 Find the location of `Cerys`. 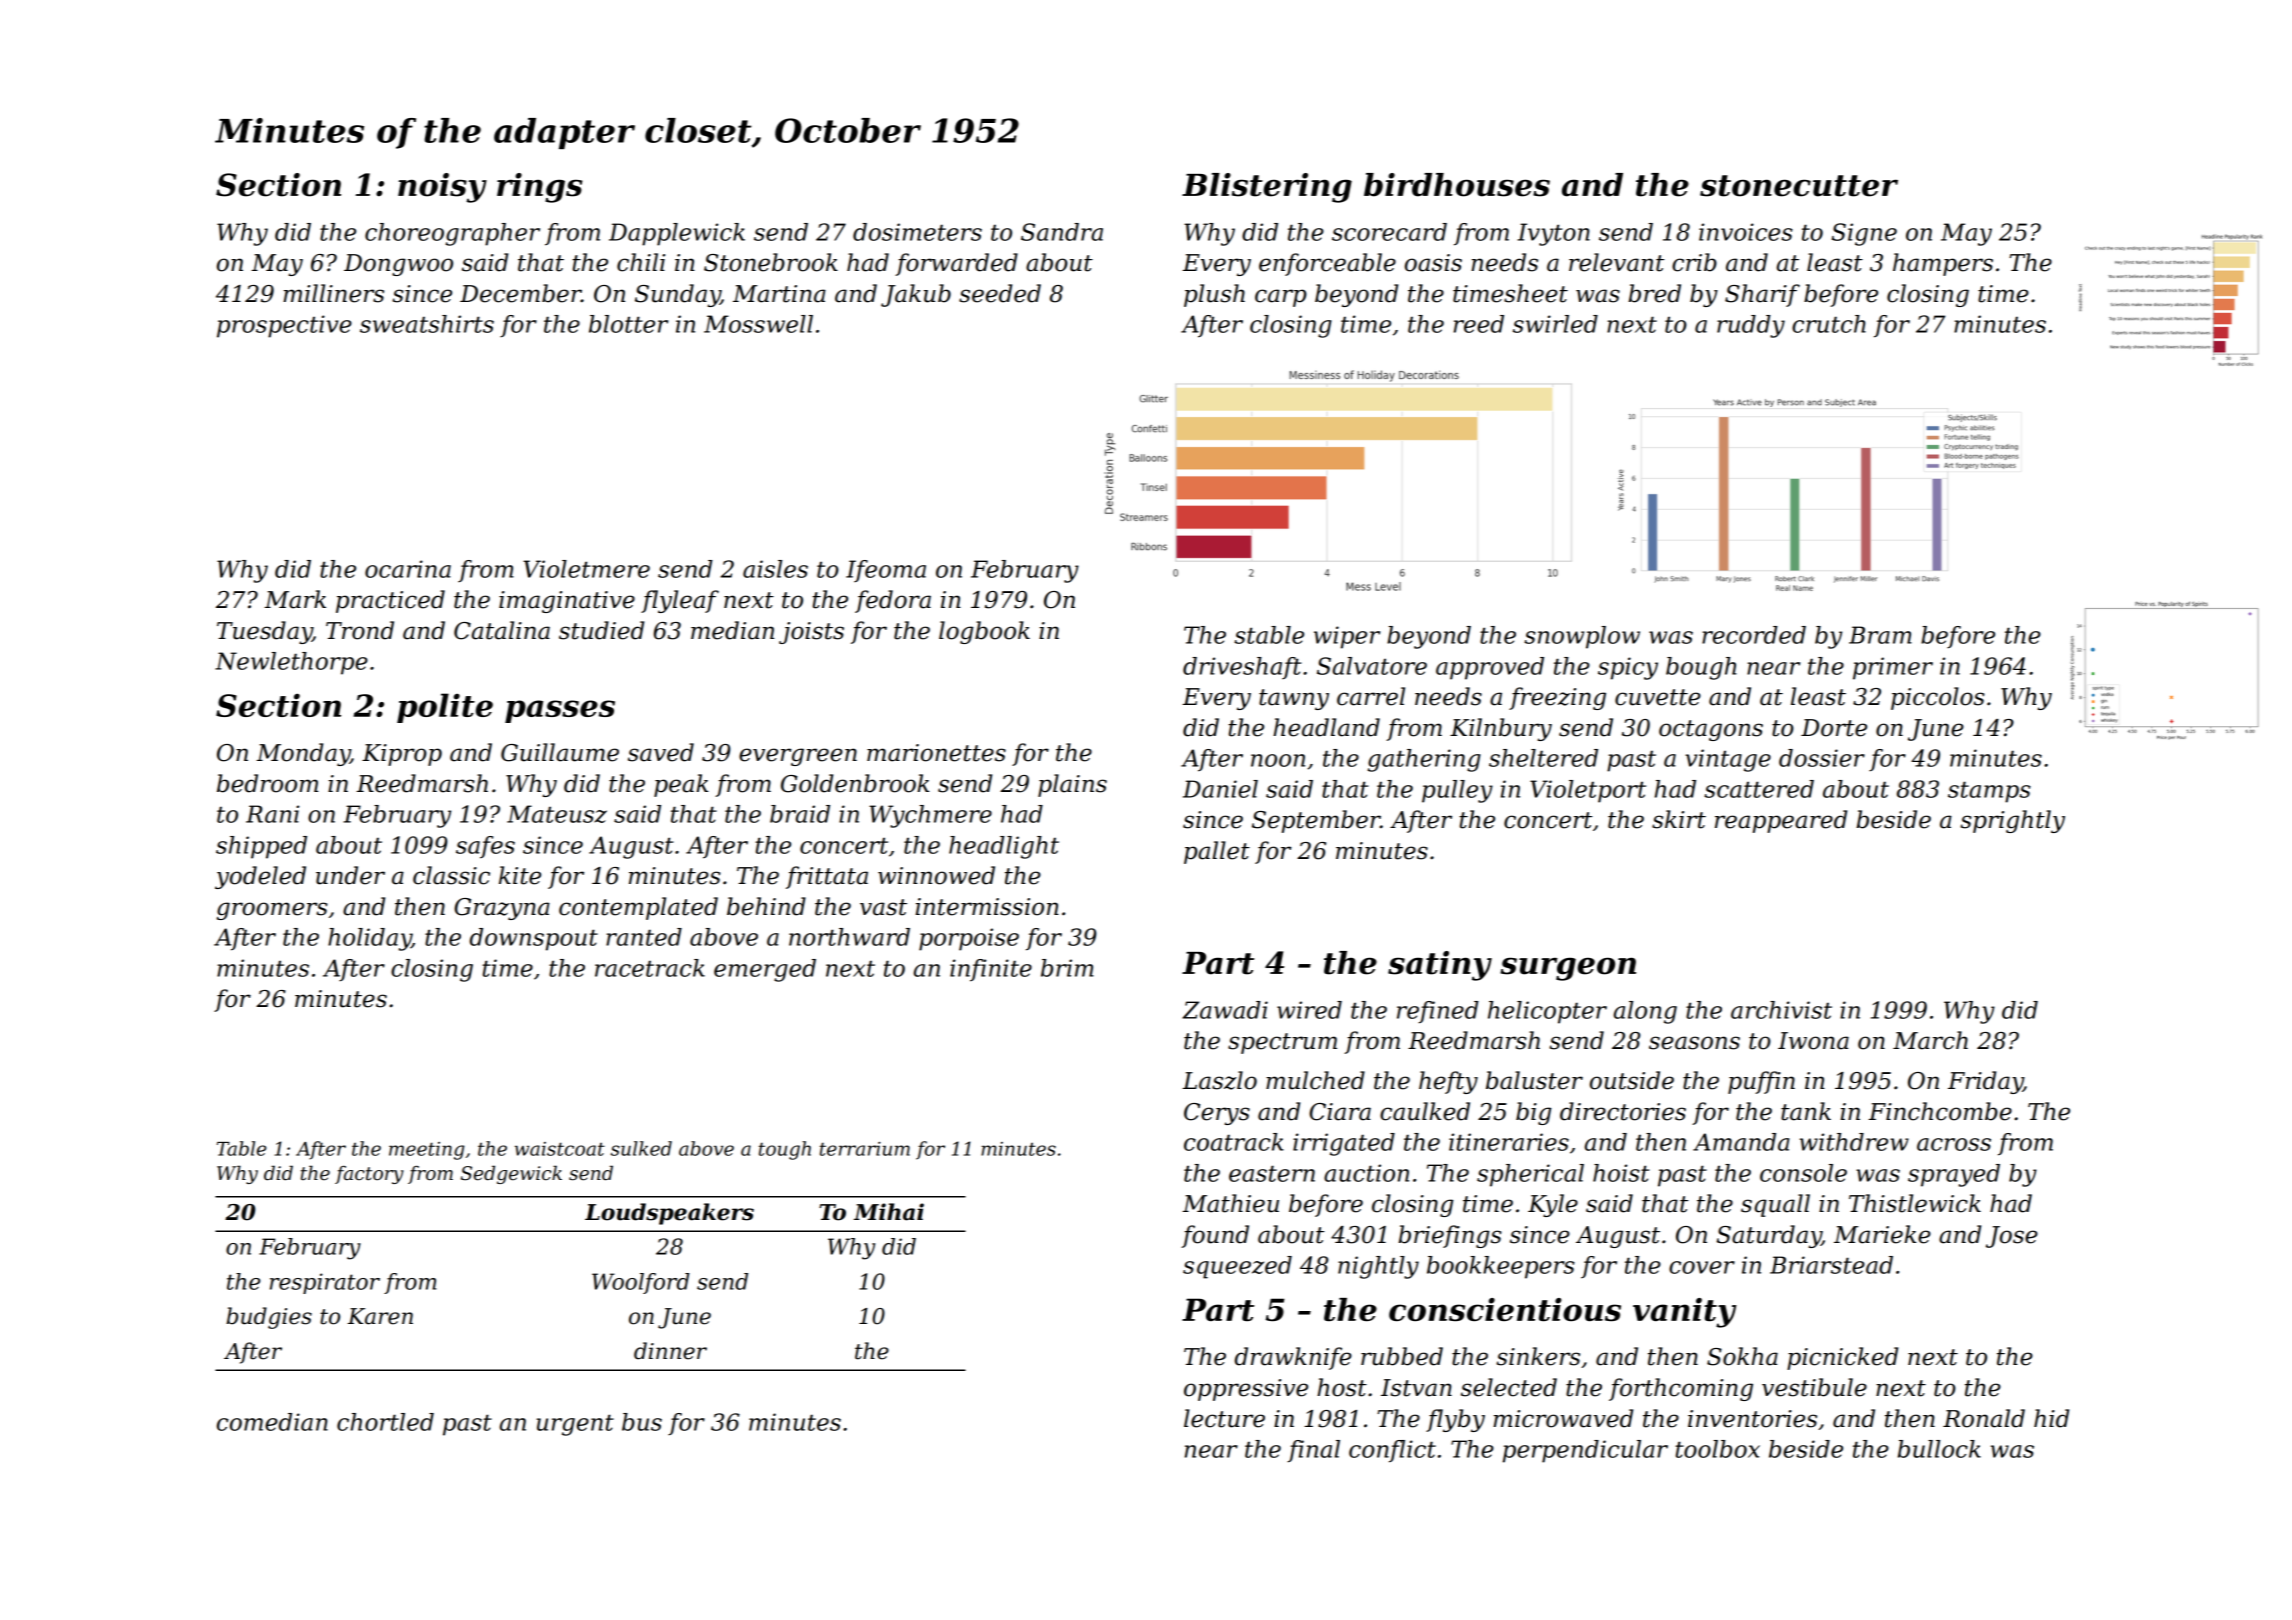

Cerys is located at coordinates (1217, 1114).
